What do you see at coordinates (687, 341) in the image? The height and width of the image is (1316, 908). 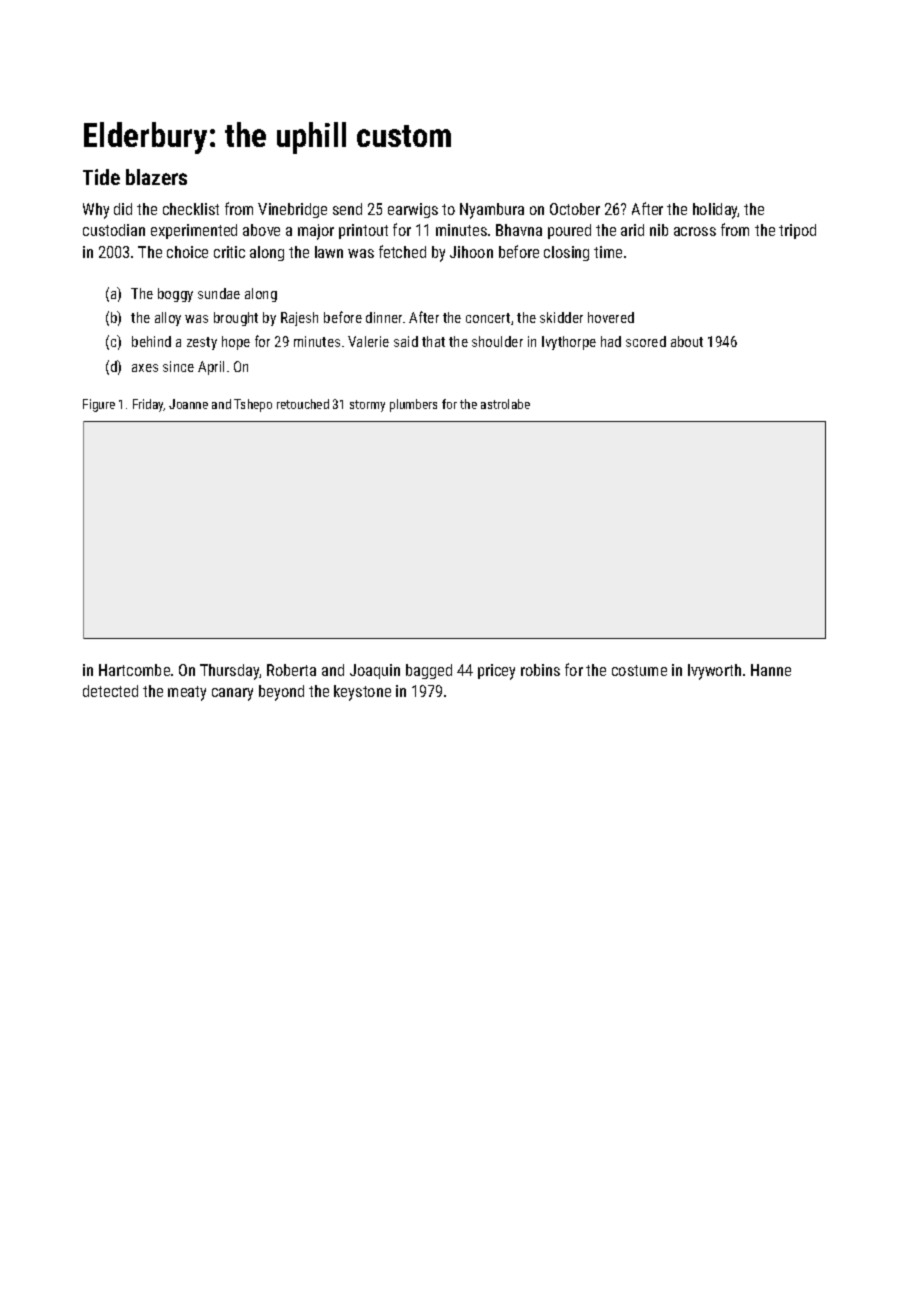 I see `about` at bounding box center [687, 341].
